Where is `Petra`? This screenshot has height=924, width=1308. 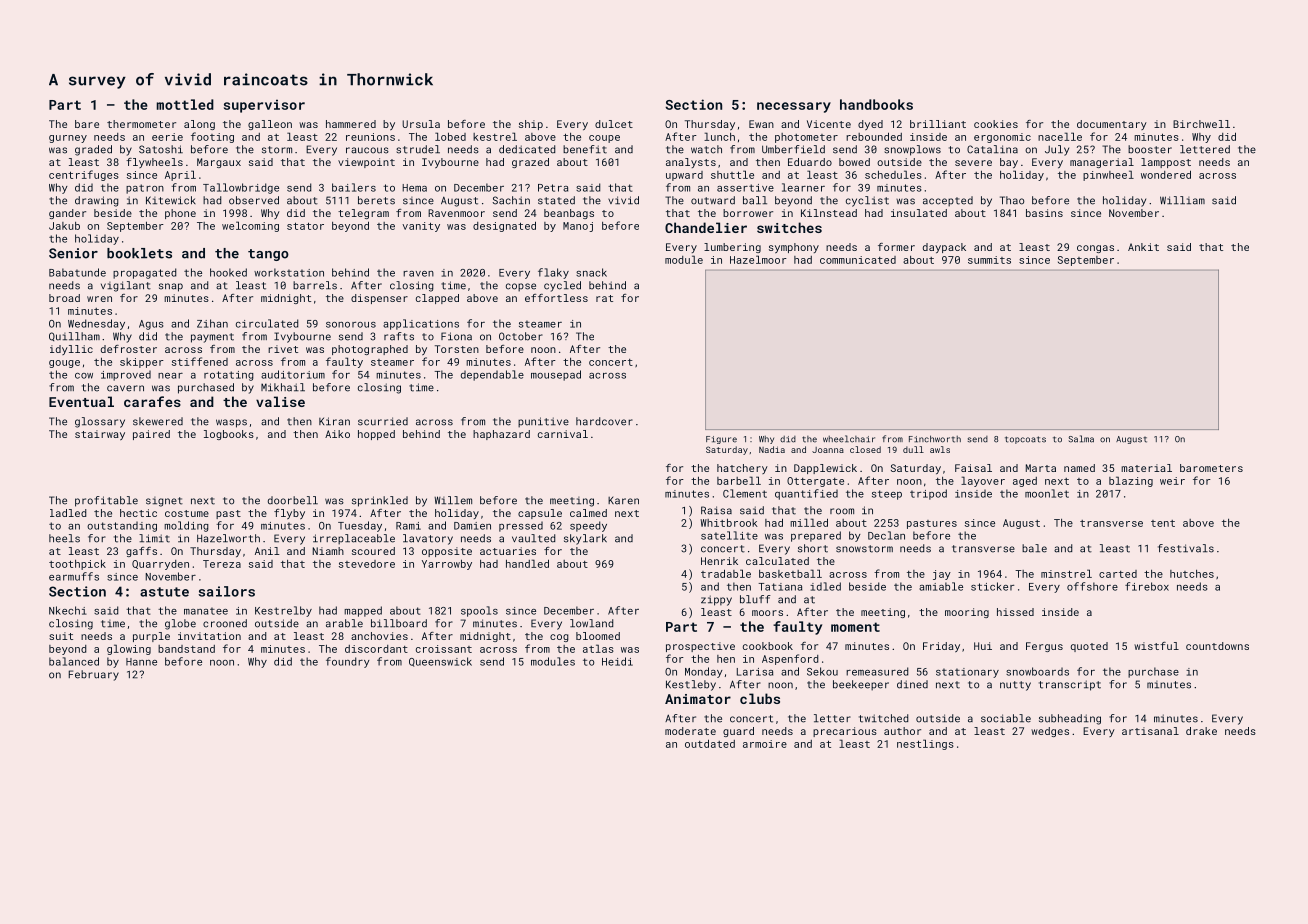 Petra is located at coordinates (553, 188).
